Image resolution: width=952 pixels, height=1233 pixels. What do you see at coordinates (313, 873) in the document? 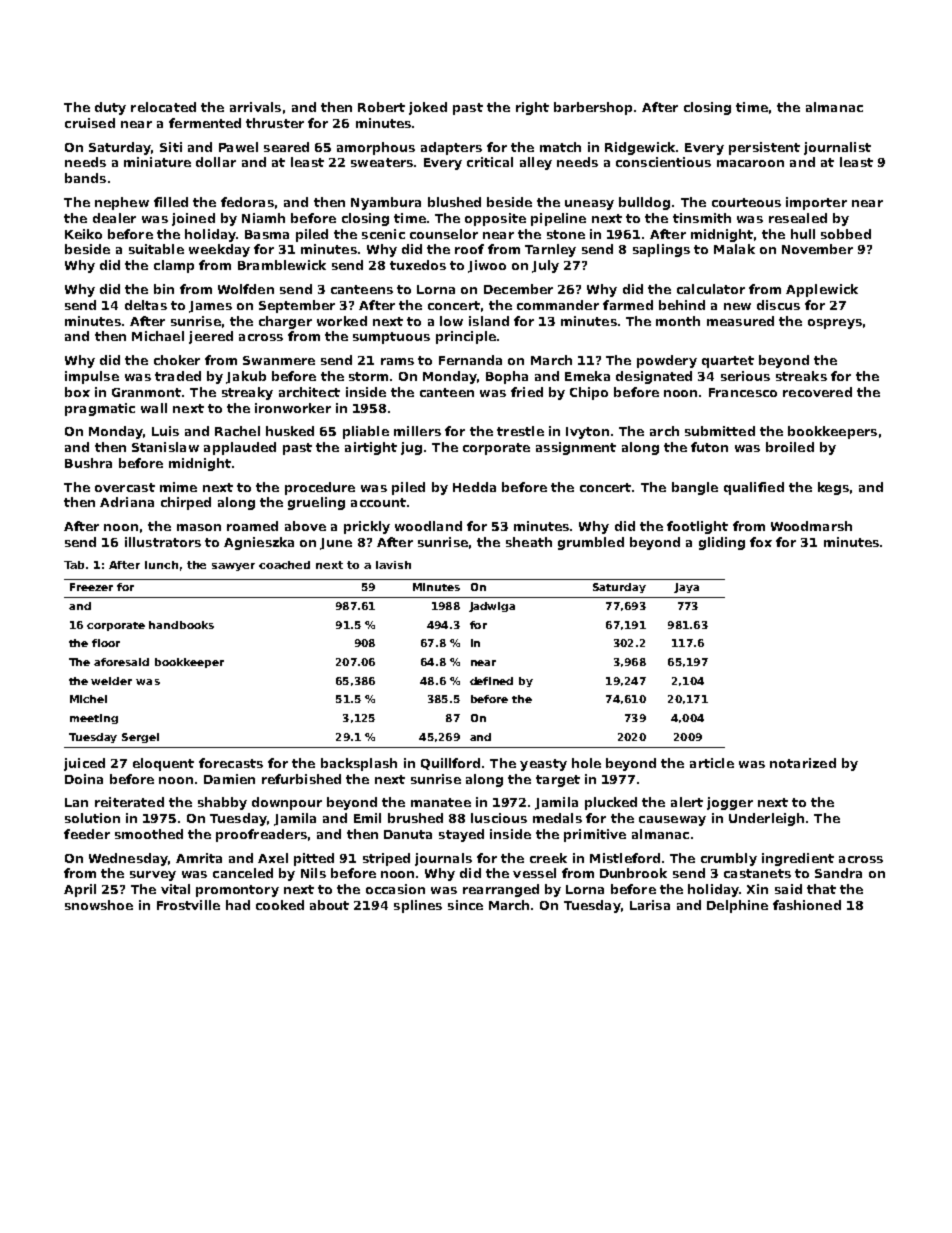
I see `Nils` at bounding box center [313, 873].
